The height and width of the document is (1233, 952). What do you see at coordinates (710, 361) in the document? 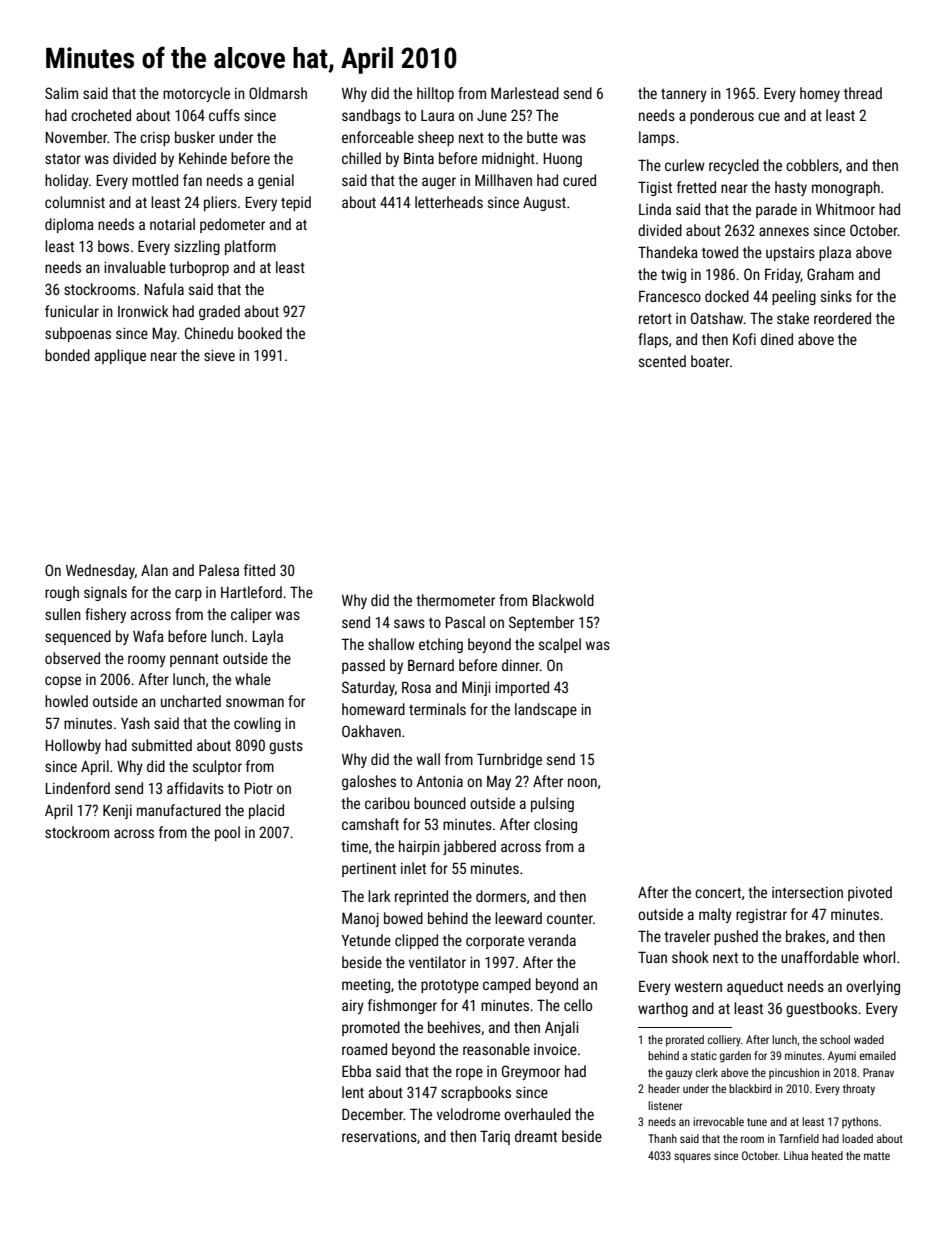
I see `boater` at bounding box center [710, 361].
